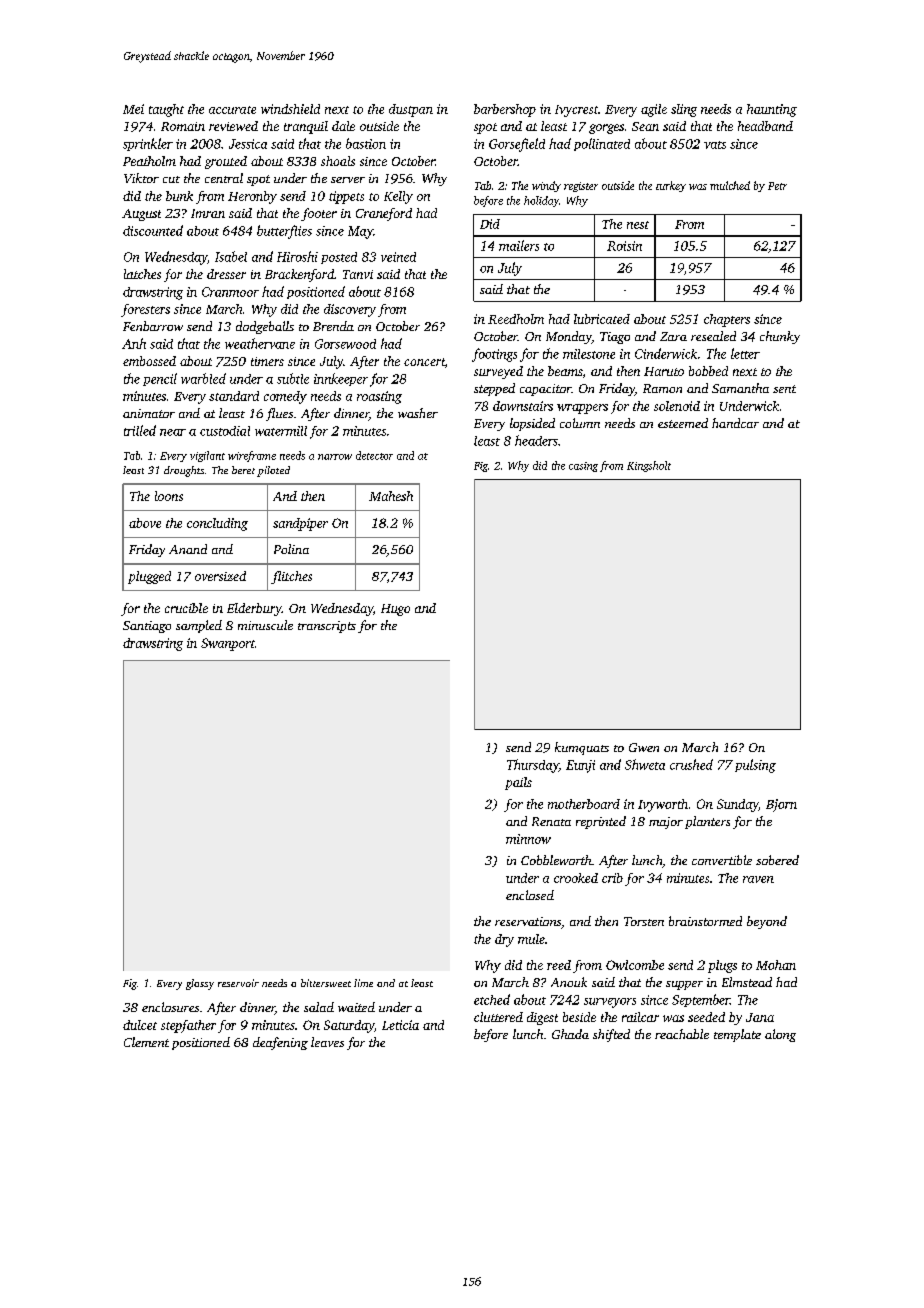 The height and width of the screenshot is (1308, 924). What do you see at coordinates (777, 186) in the screenshot?
I see `Petr` at bounding box center [777, 186].
